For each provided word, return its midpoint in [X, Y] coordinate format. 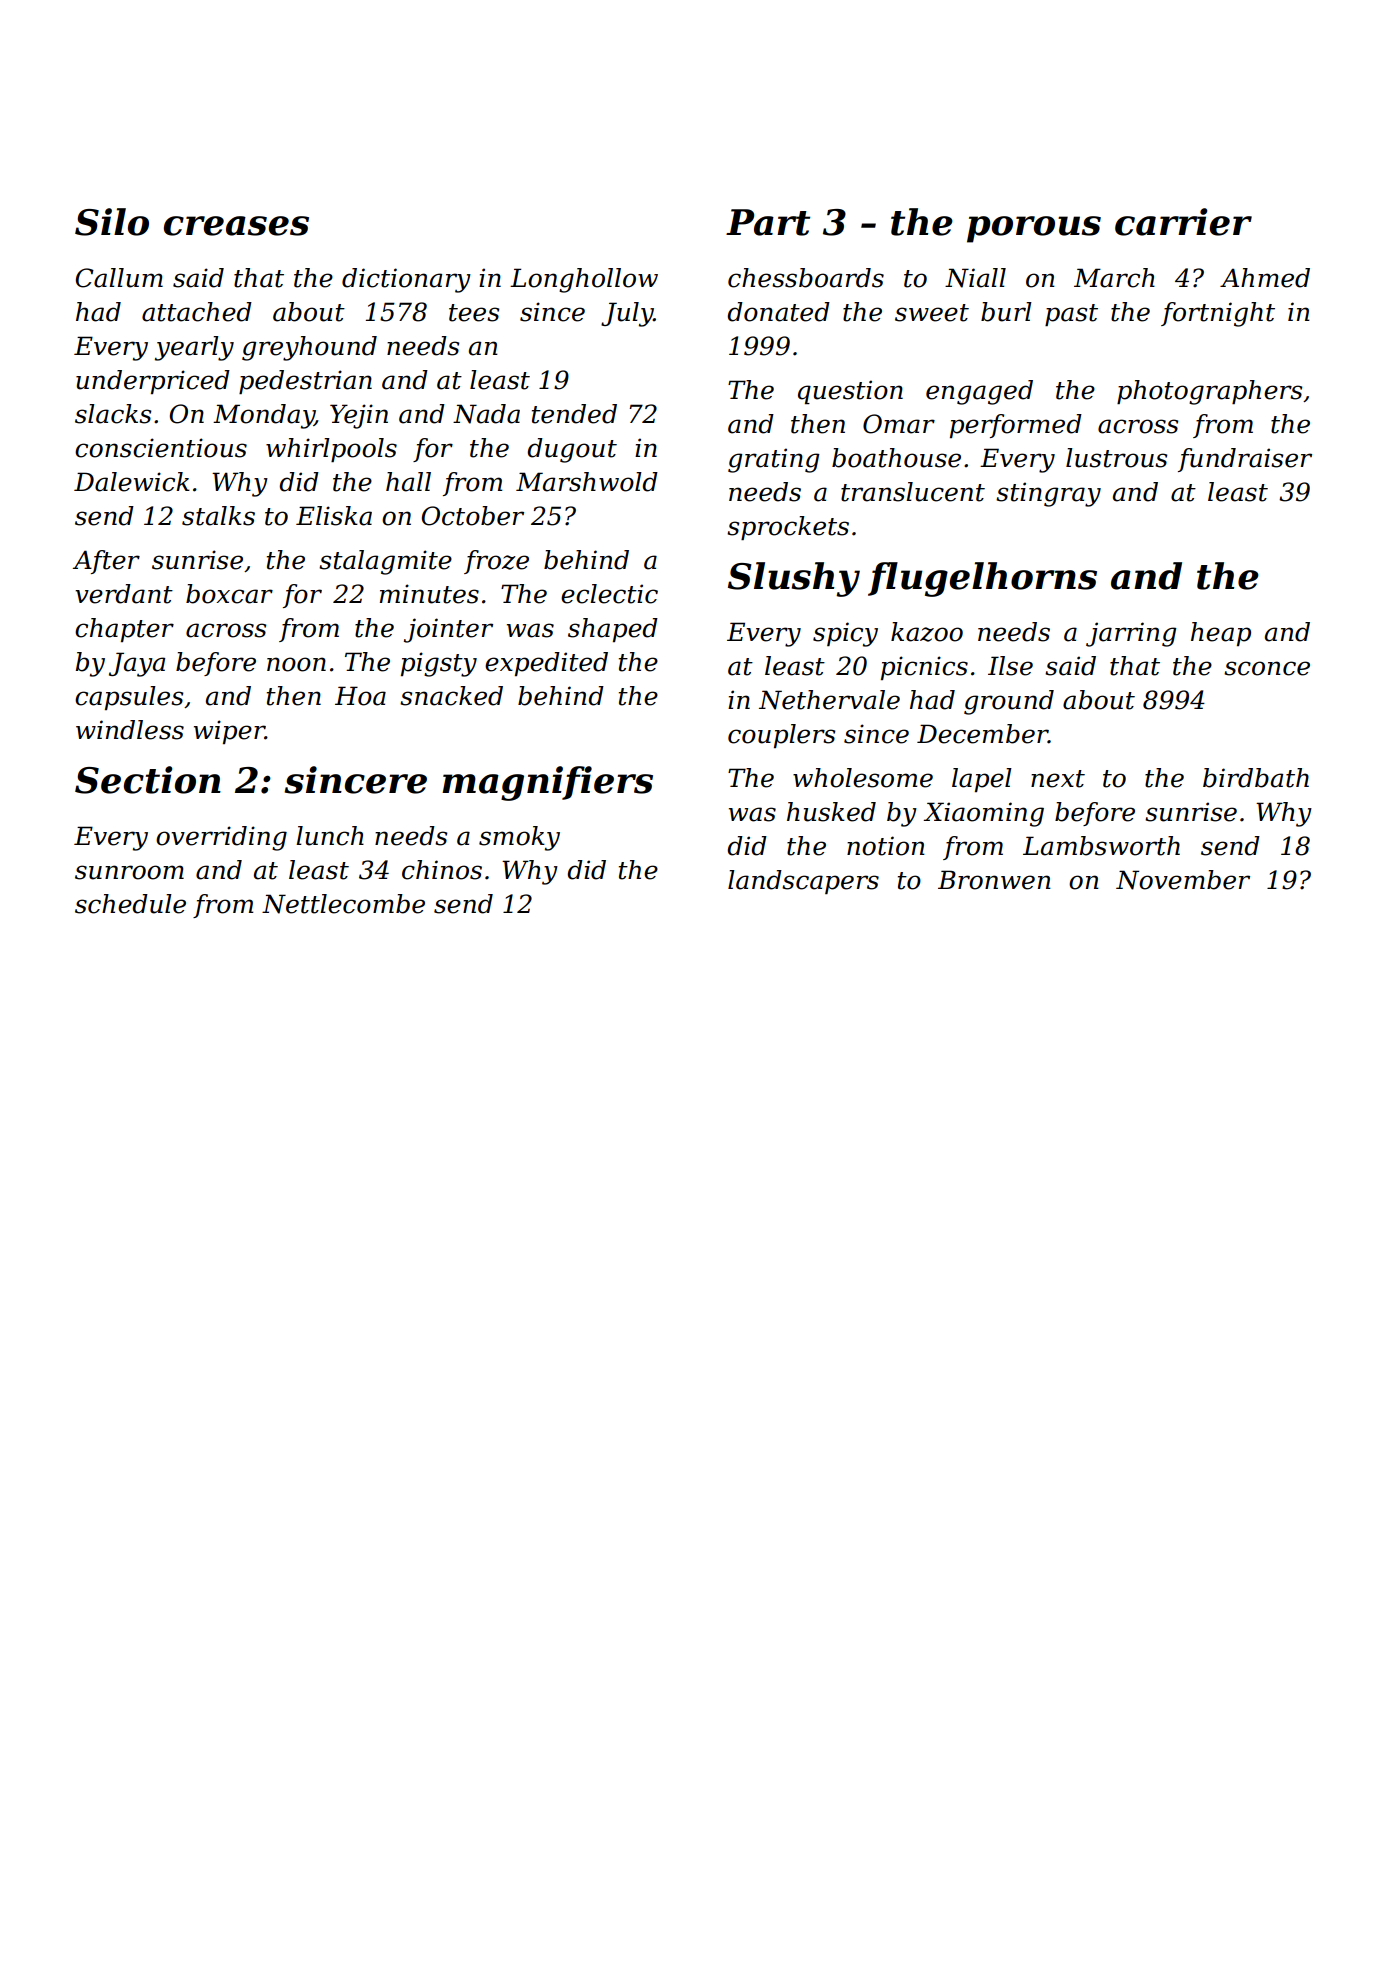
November [1183, 880]
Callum [119, 278]
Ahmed [1265, 278]
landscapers [803, 882]
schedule [130, 904]
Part [768, 222]
